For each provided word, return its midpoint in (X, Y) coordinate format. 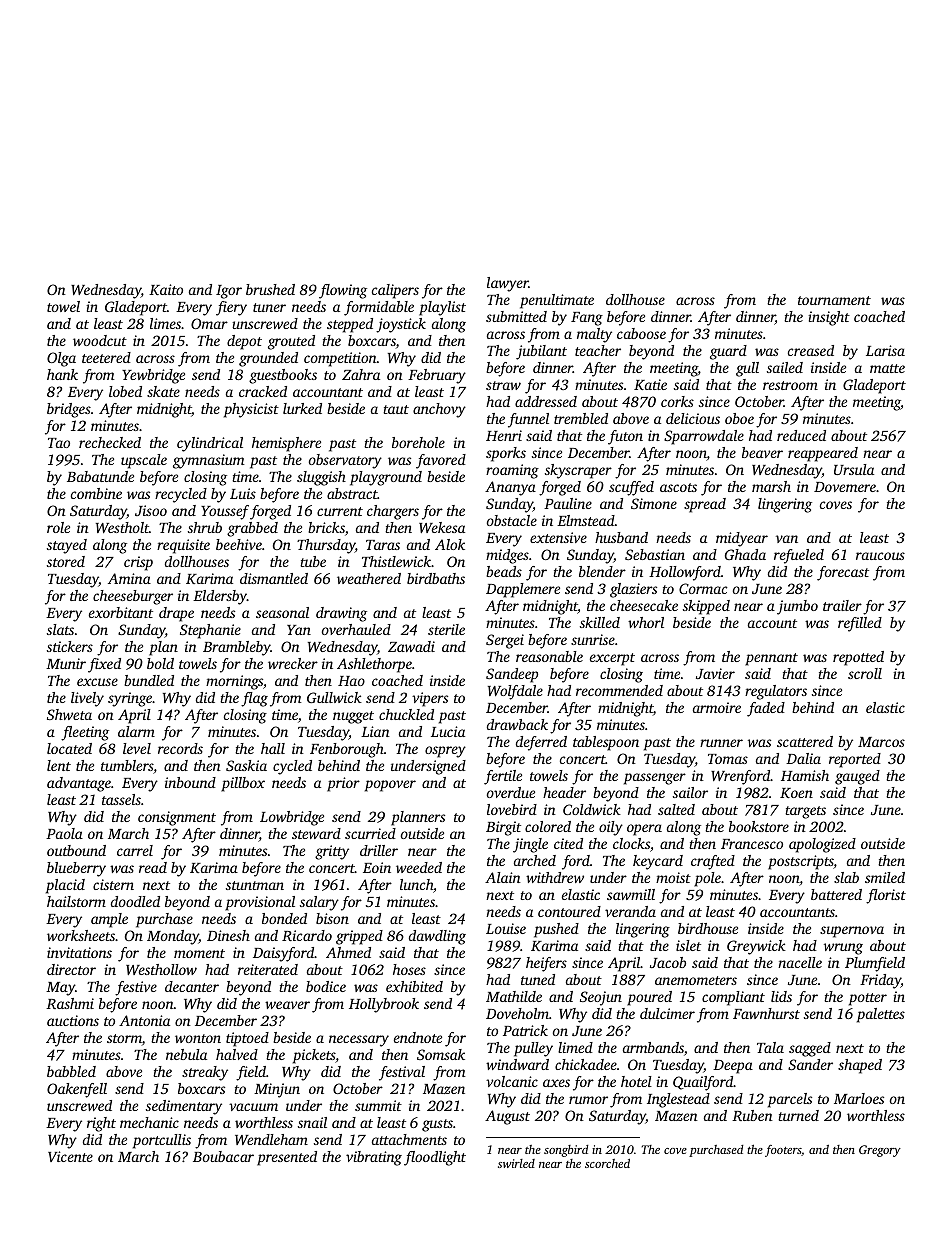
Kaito (166, 289)
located (69, 748)
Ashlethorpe (374, 665)
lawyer (508, 284)
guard (728, 352)
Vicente (70, 1156)
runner (721, 743)
